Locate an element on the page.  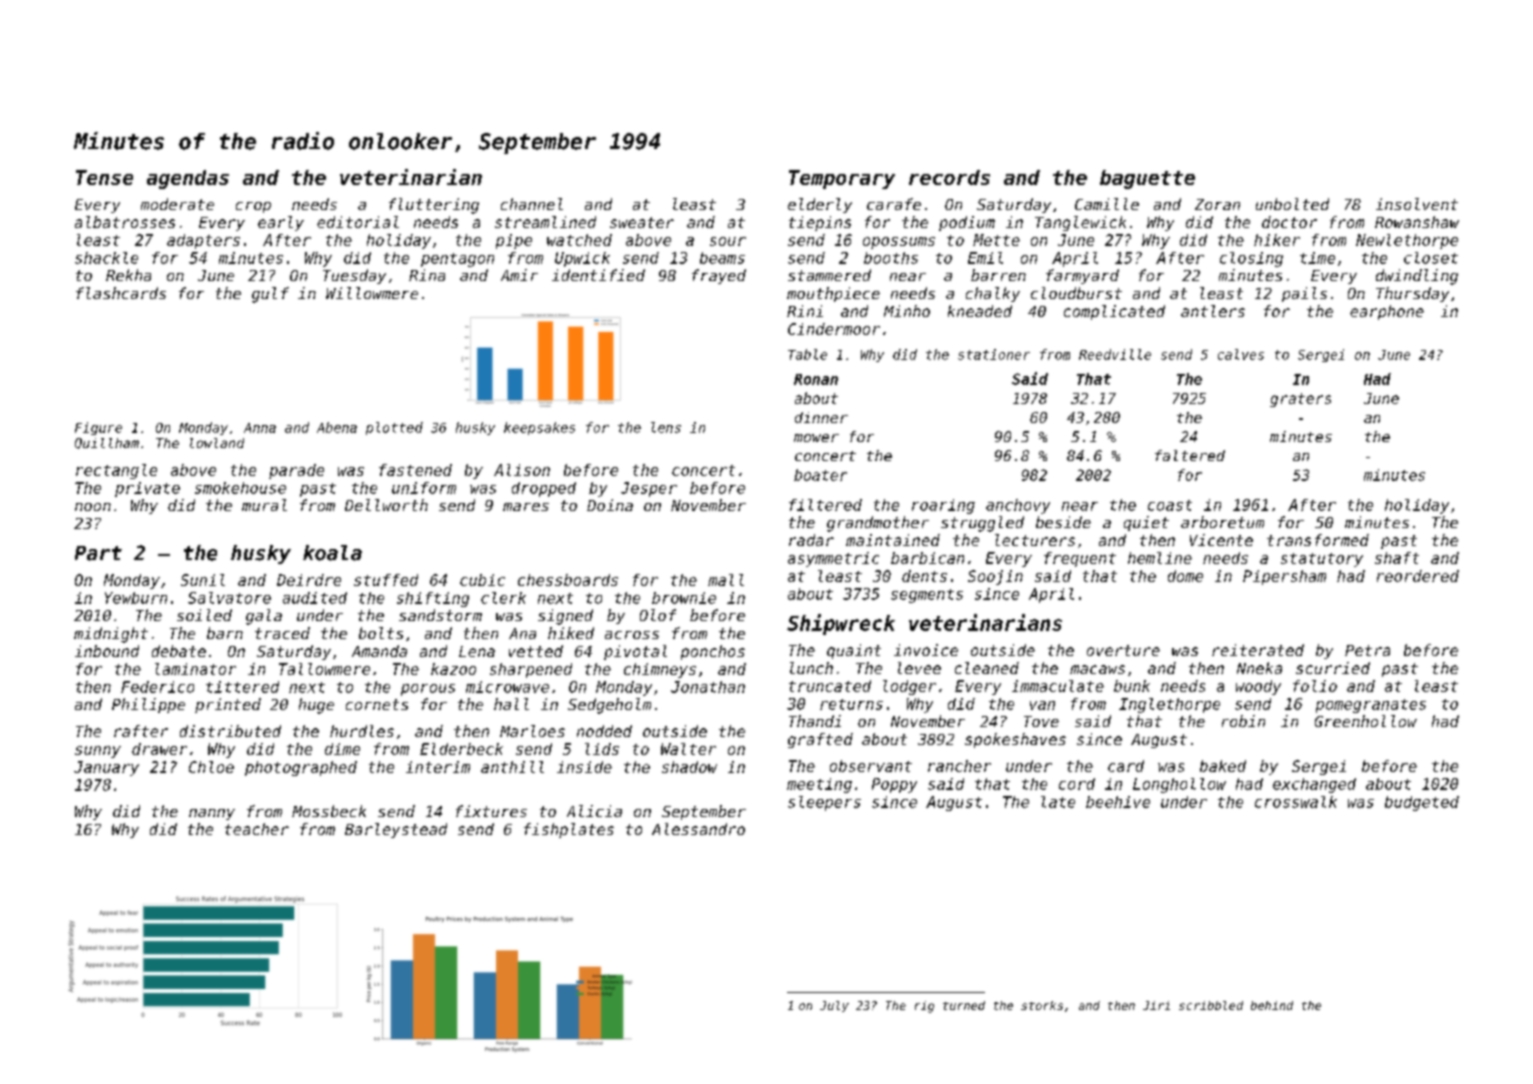
earphone is located at coordinates (1387, 312).
